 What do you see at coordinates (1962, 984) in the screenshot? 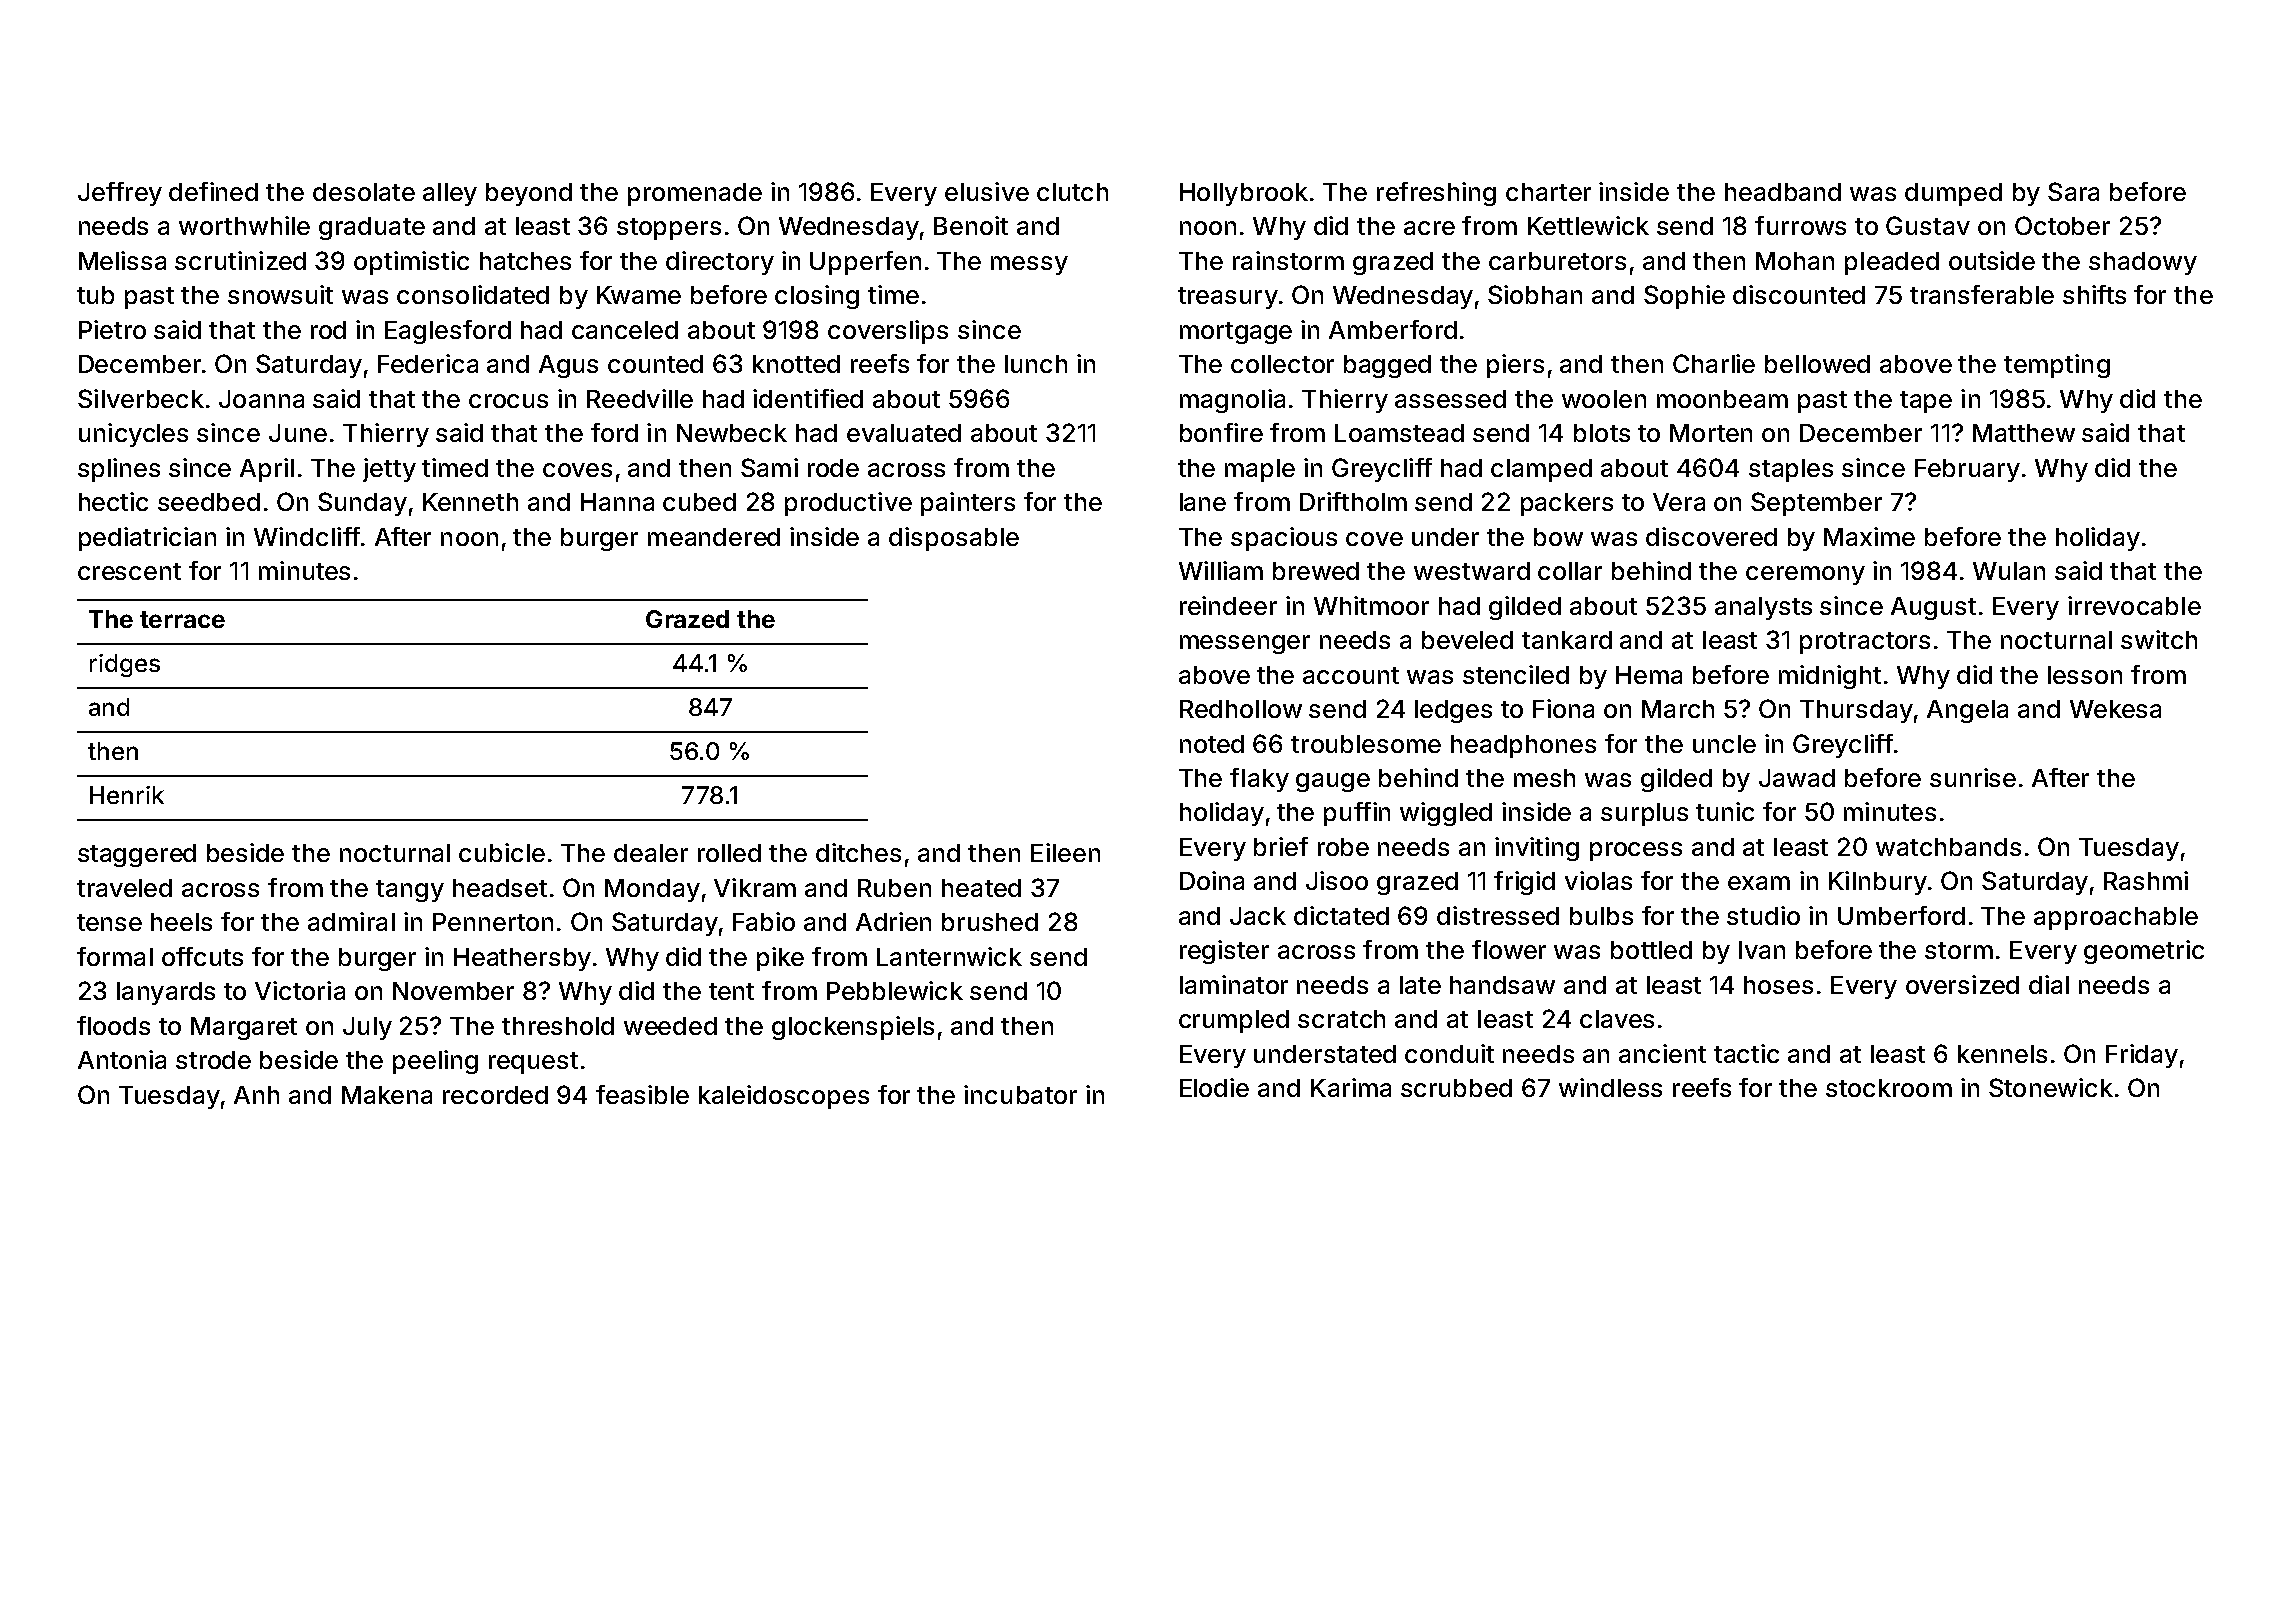
I see `oversized` at bounding box center [1962, 984].
